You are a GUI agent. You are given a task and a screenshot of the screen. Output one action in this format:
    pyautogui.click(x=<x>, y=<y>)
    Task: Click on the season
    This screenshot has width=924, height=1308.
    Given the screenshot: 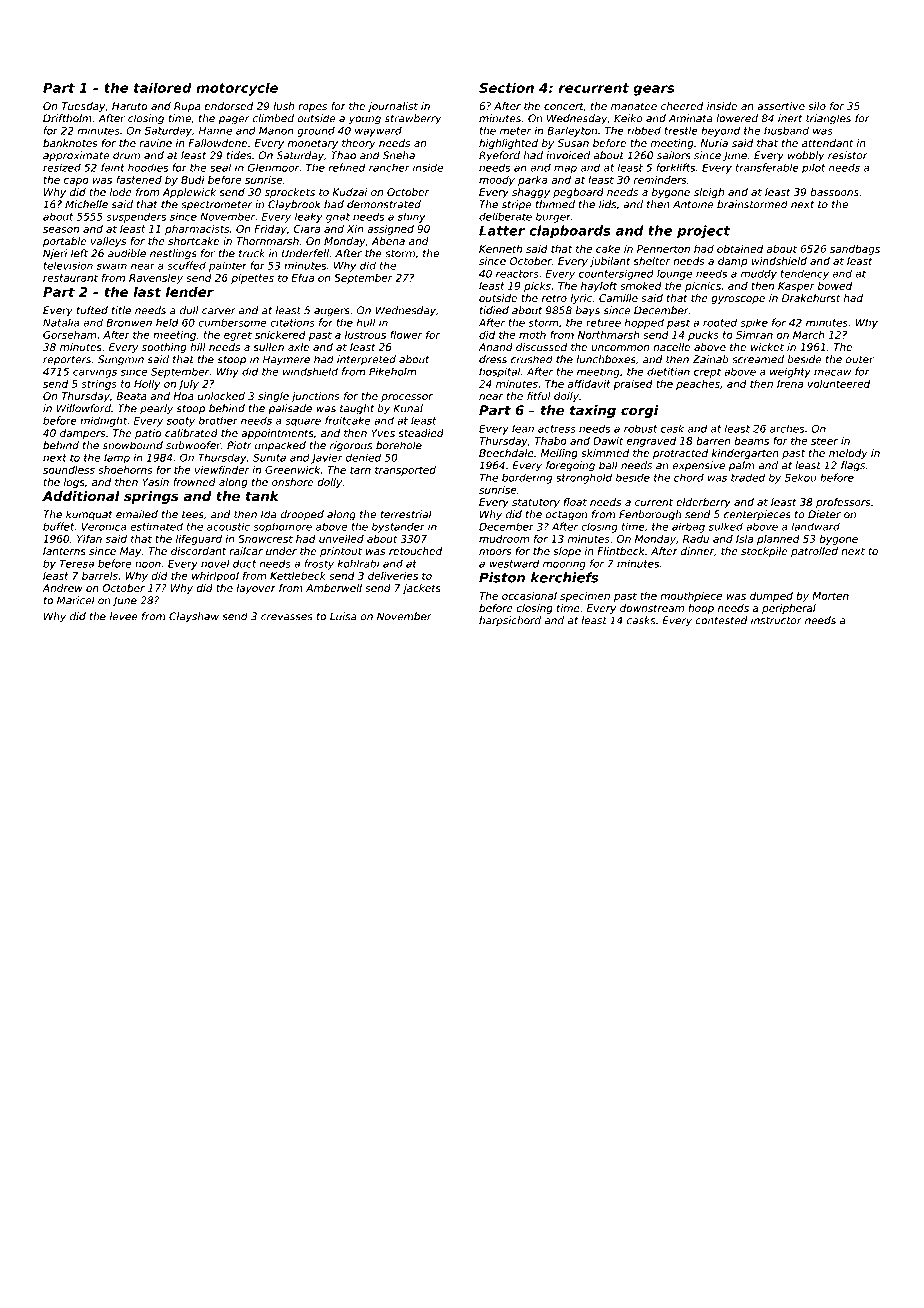 What is the action you would take?
    pyautogui.click(x=61, y=230)
